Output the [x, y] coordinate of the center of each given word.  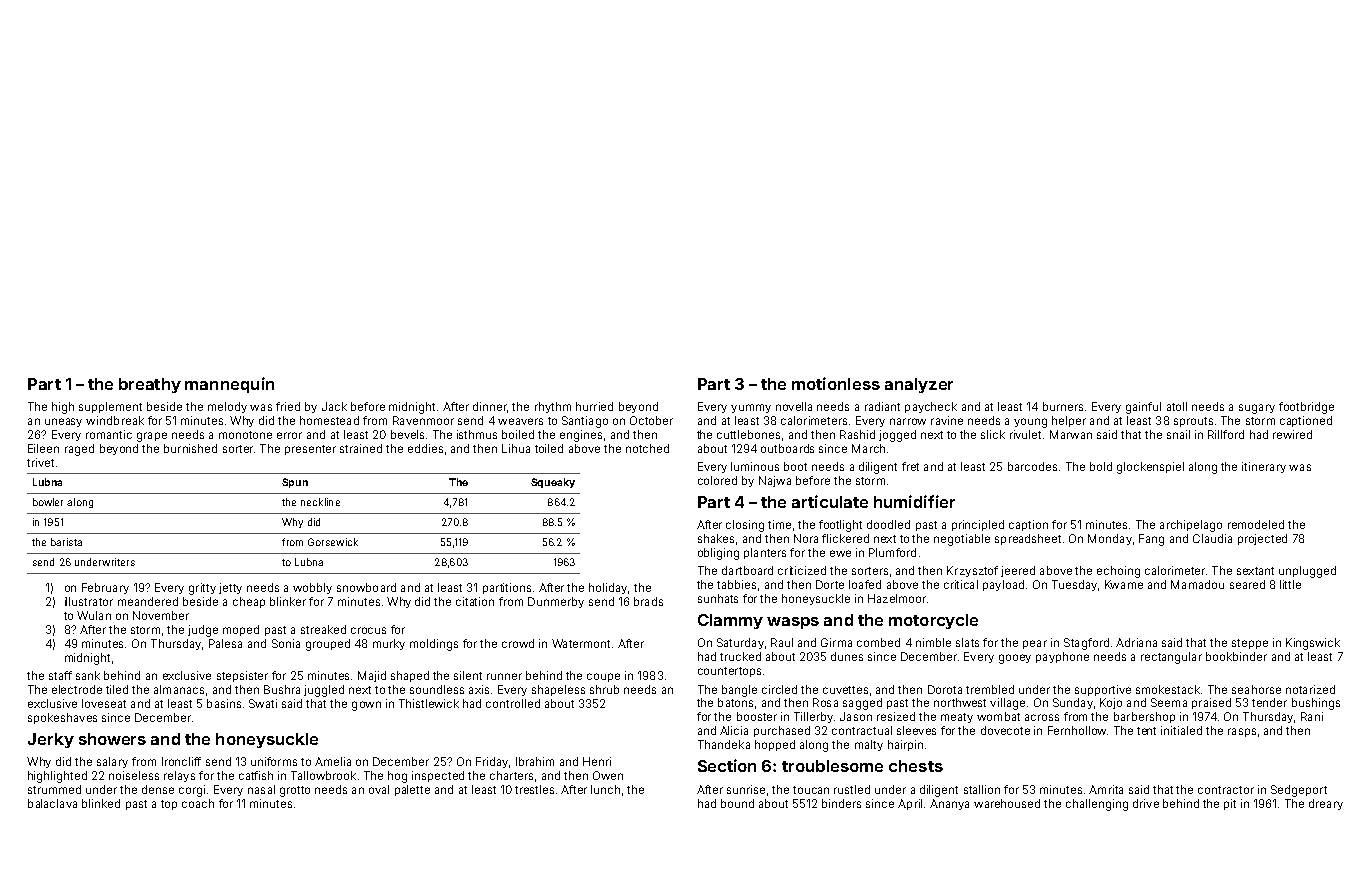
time [779, 524]
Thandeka [724, 744]
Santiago [585, 422]
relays [179, 776]
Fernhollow [1077, 730]
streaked [323, 629]
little [1290, 584]
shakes [716, 538]
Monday [1110, 539]
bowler [48, 502]
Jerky [51, 740]
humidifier [914, 501]
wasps [793, 623]
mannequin [229, 385]
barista [66, 542]
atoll [1177, 406]
